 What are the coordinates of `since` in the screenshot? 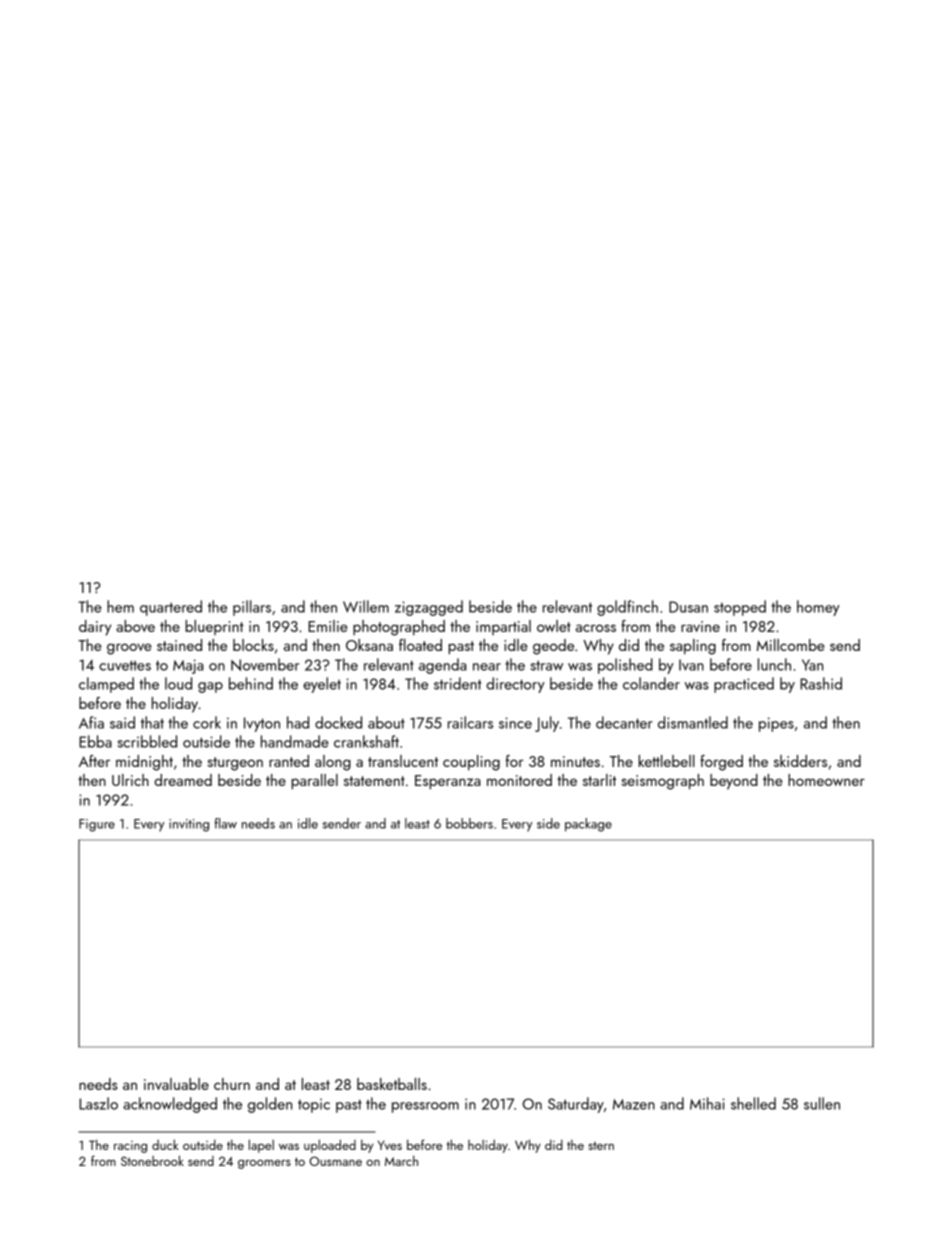 It's located at (515, 723).
